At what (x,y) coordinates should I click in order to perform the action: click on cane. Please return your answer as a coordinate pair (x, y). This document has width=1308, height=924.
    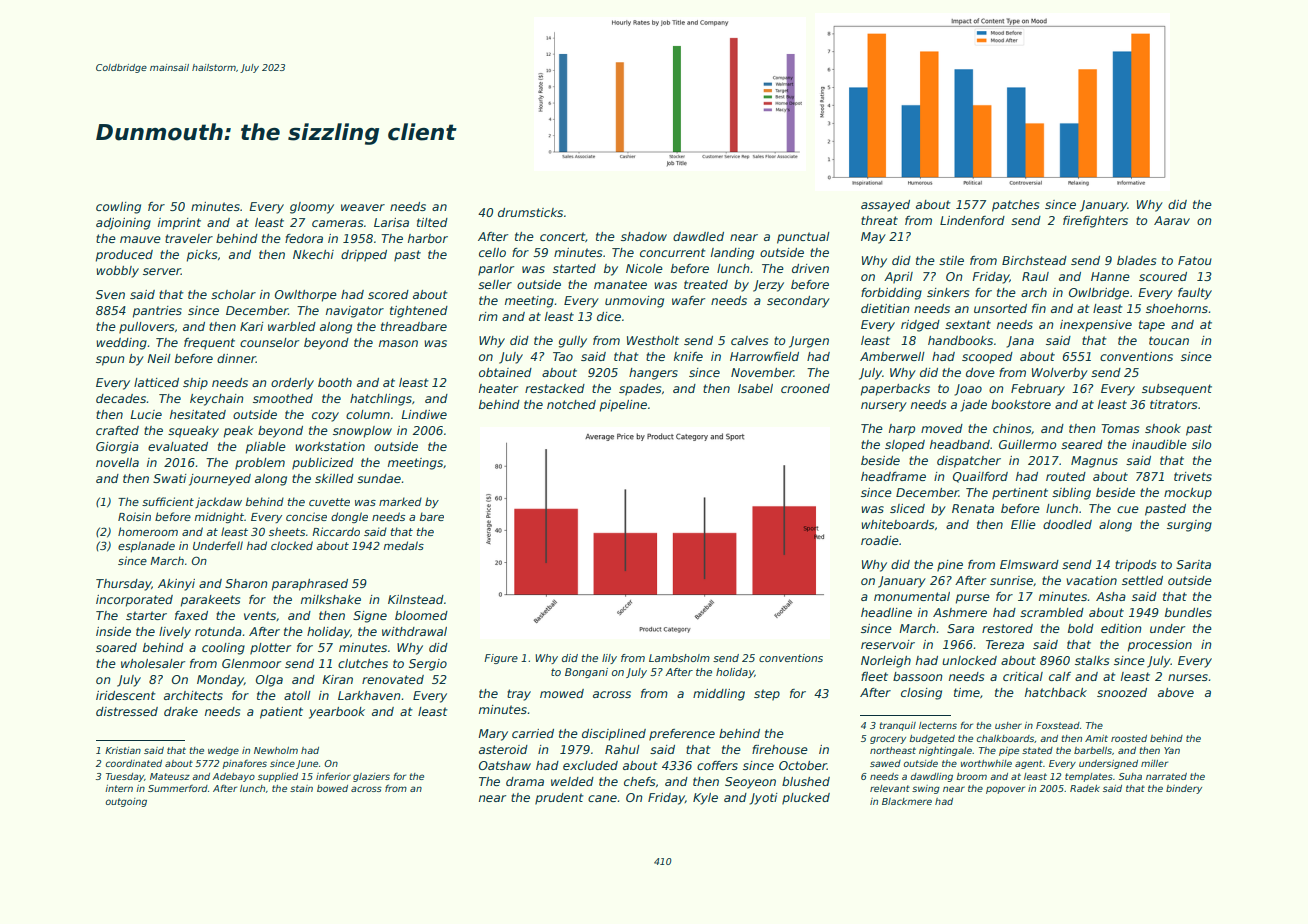
    Looking at the image, I should click on (602, 798).
